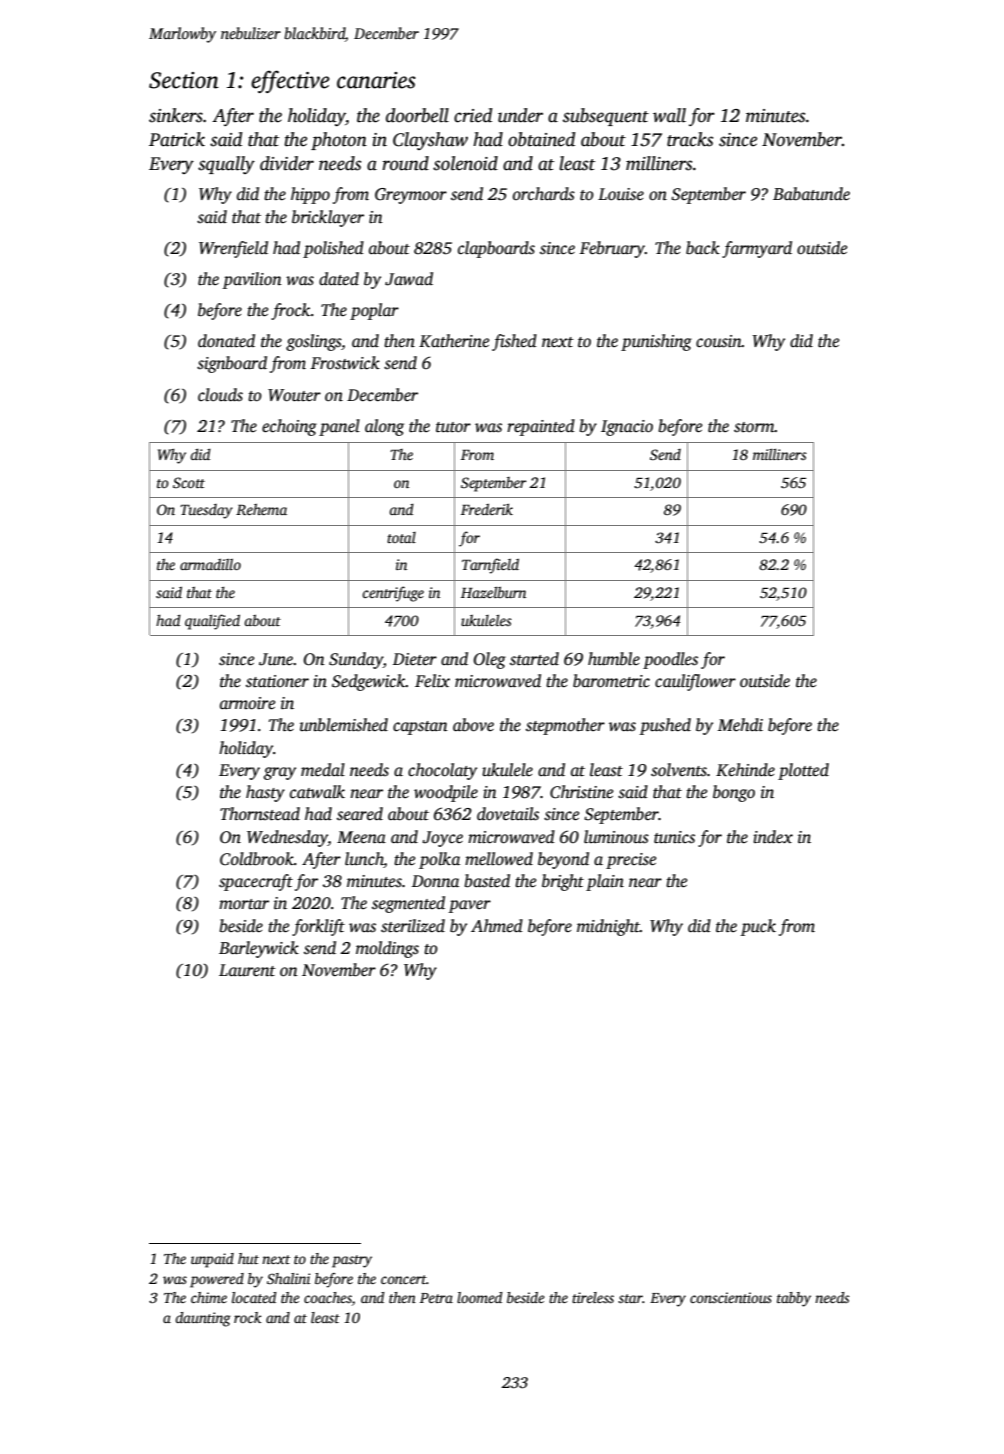 Image resolution: width=1004 pixels, height=1454 pixels. What do you see at coordinates (212, 1260) in the page?
I see `unpaid` at bounding box center [212, 1260].
